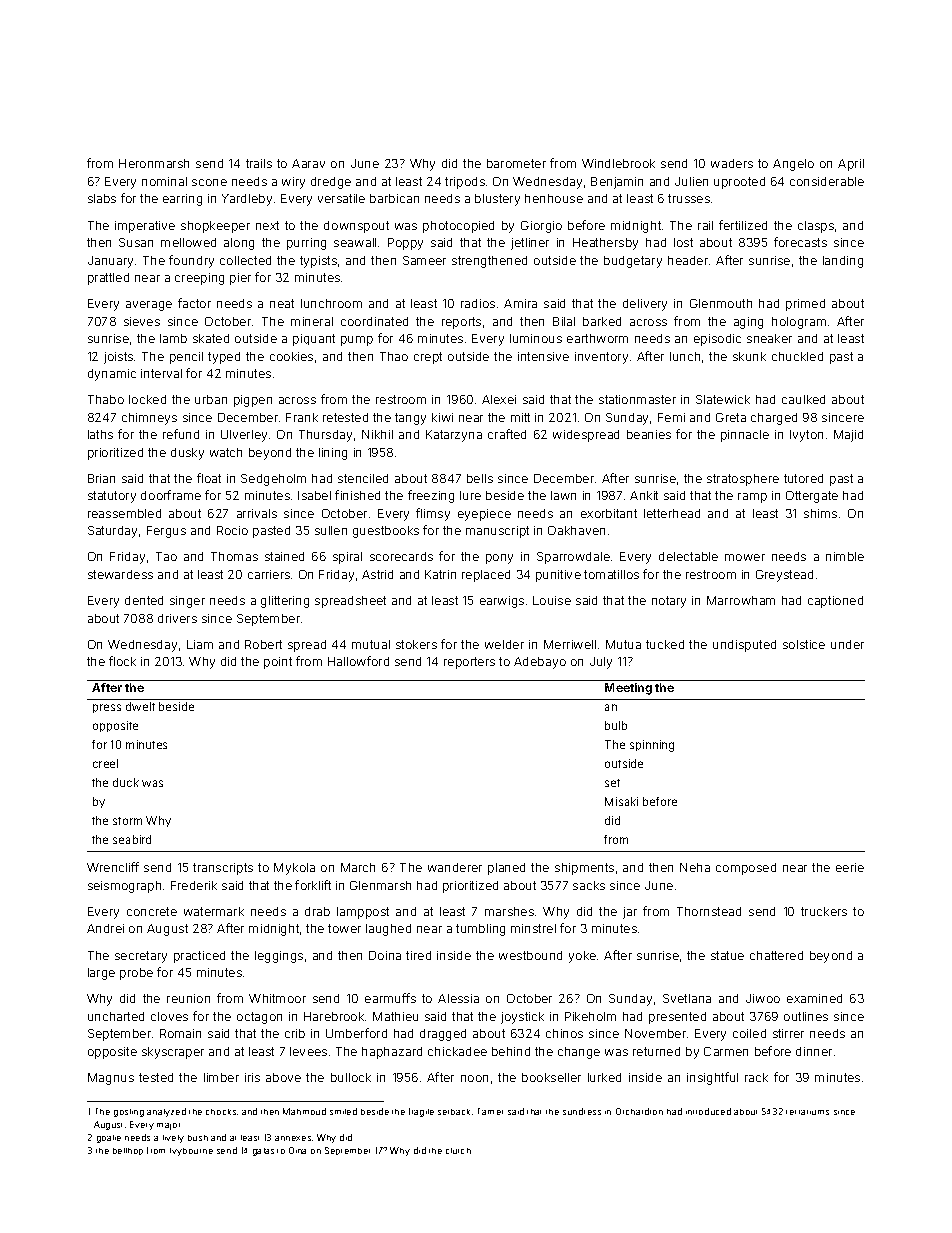 Image resolution: width=952 pixels, height=1233 pixels. What do you see at coordinates (563, 495) in the screenshot?
I see `lawn` at bounding box center [563, 495].
